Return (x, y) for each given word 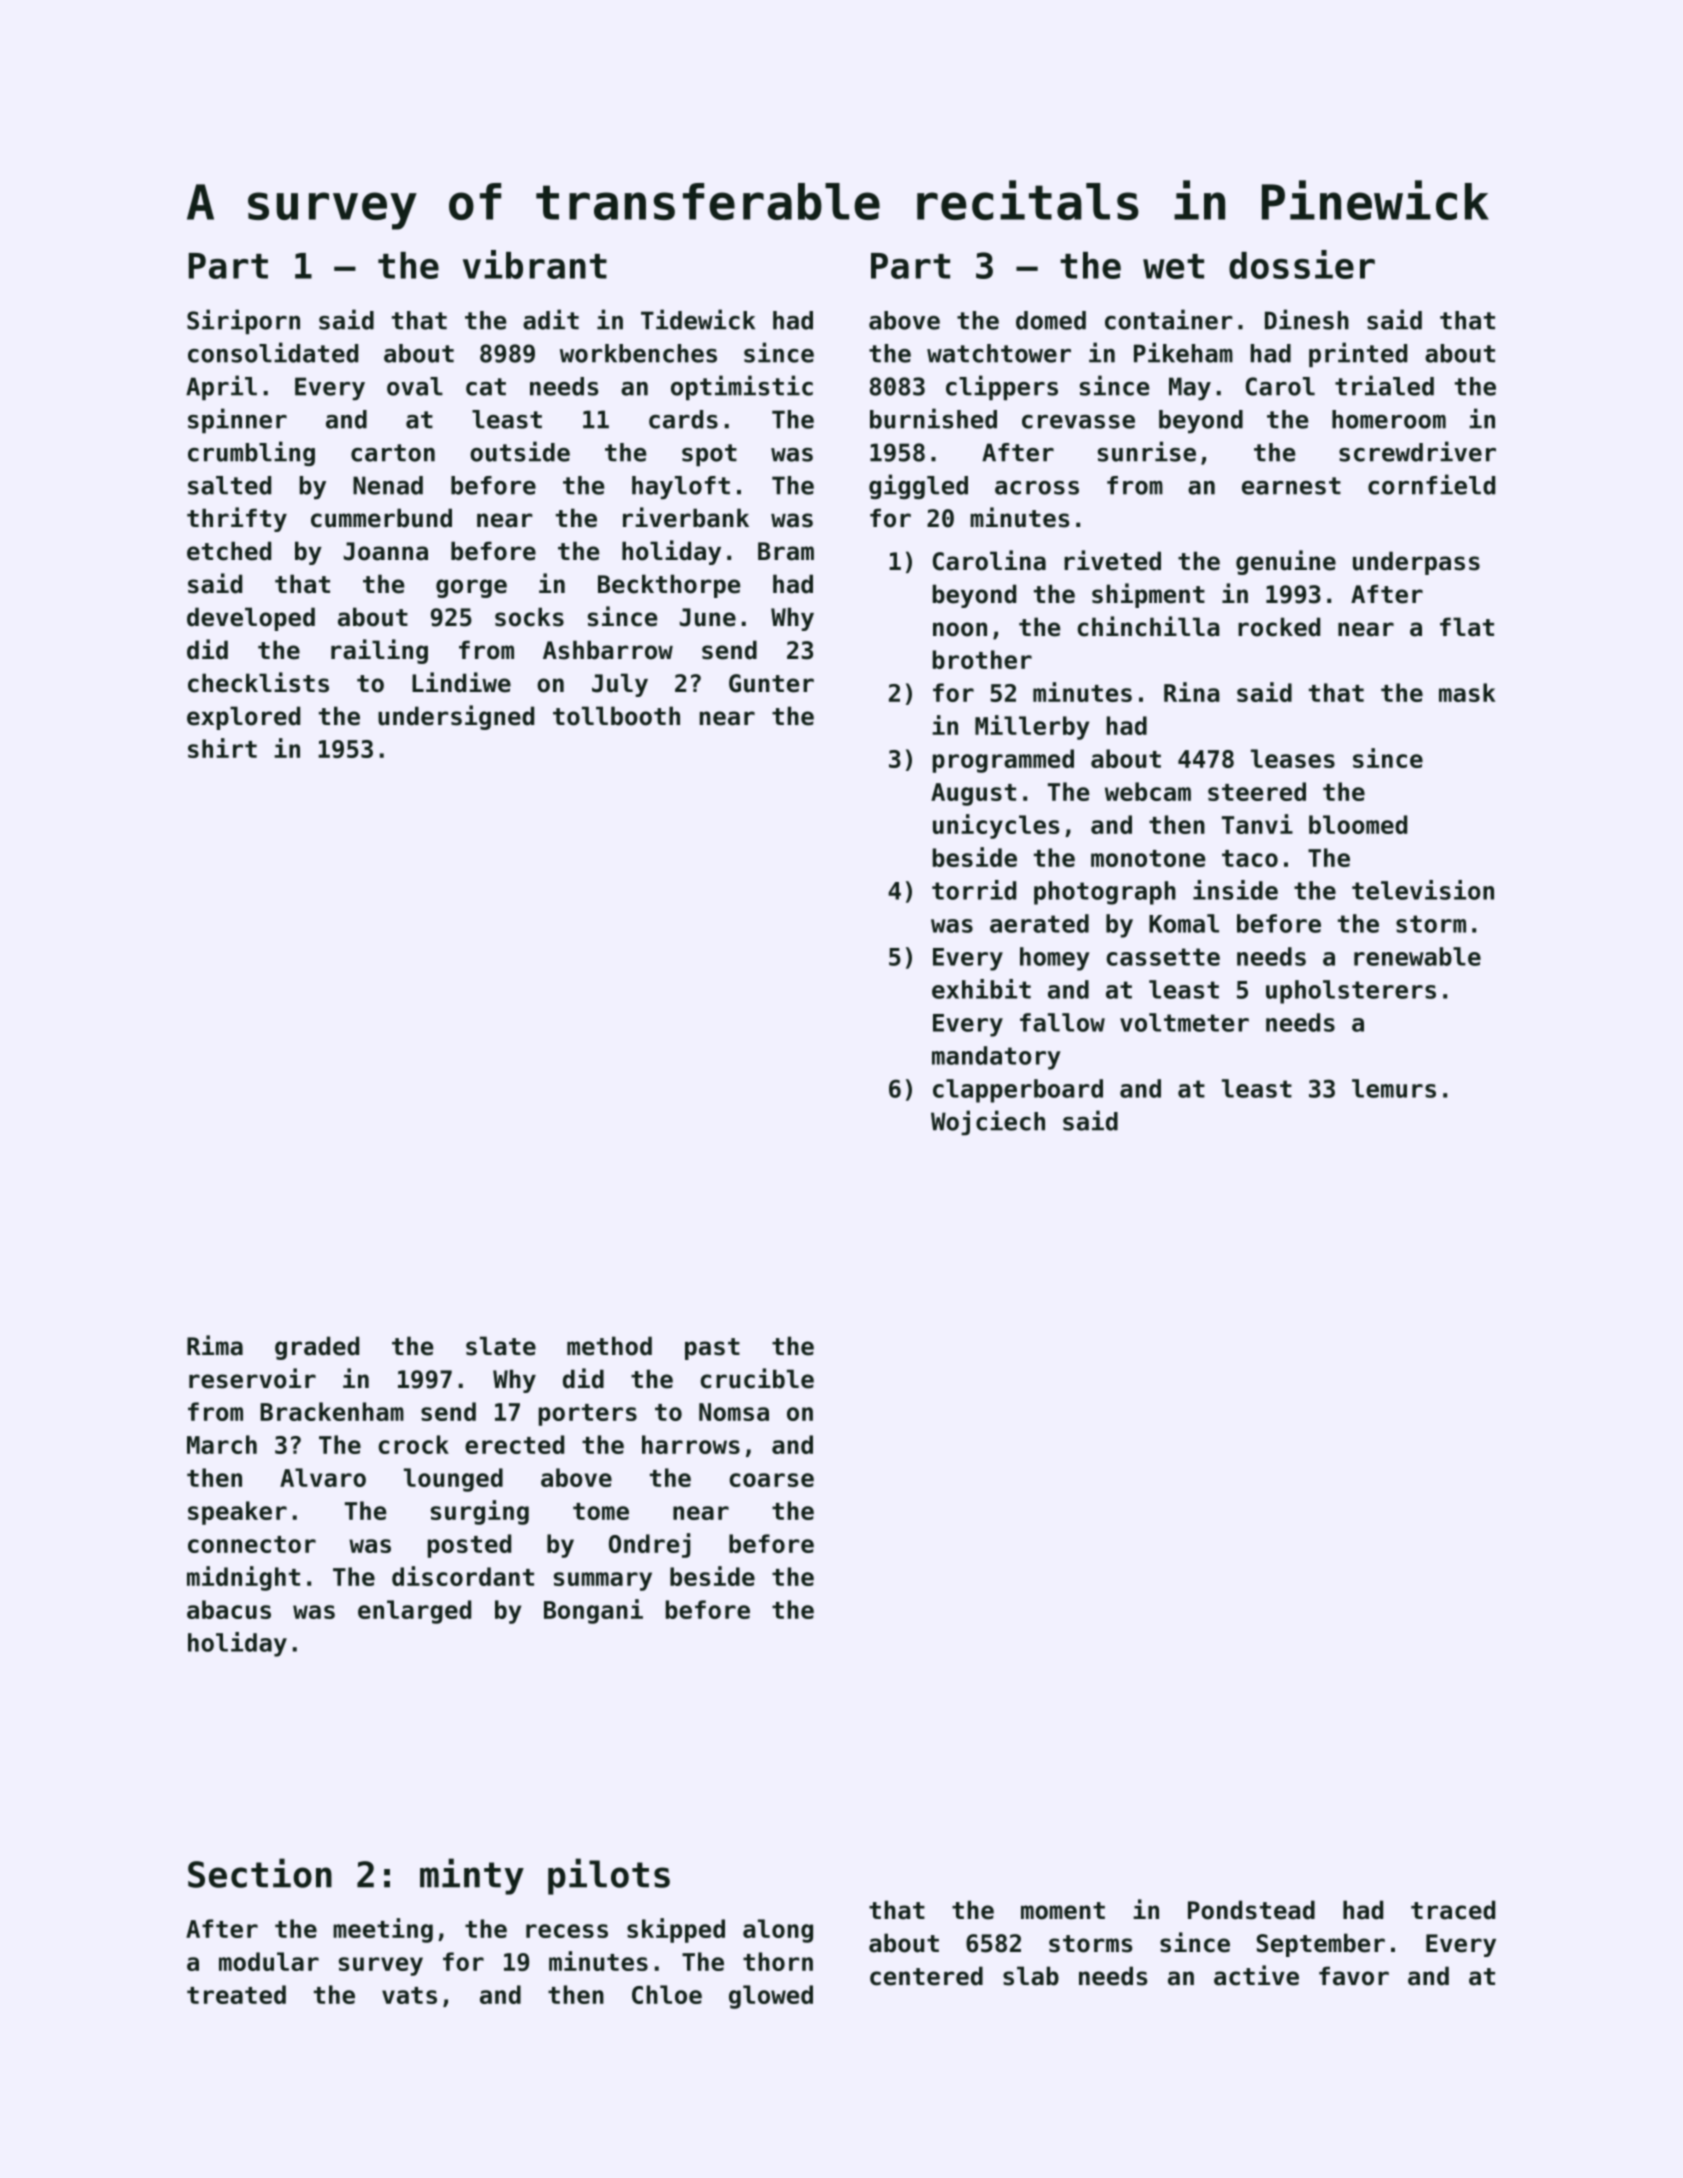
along (778, 1931)
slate (501, 1346)
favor (1354, 1976)
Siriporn (243, 322)
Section (260, 1873)
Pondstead (1251, 1910)
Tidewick (698, 319)
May (1190, 388)
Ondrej (649, 1545)
